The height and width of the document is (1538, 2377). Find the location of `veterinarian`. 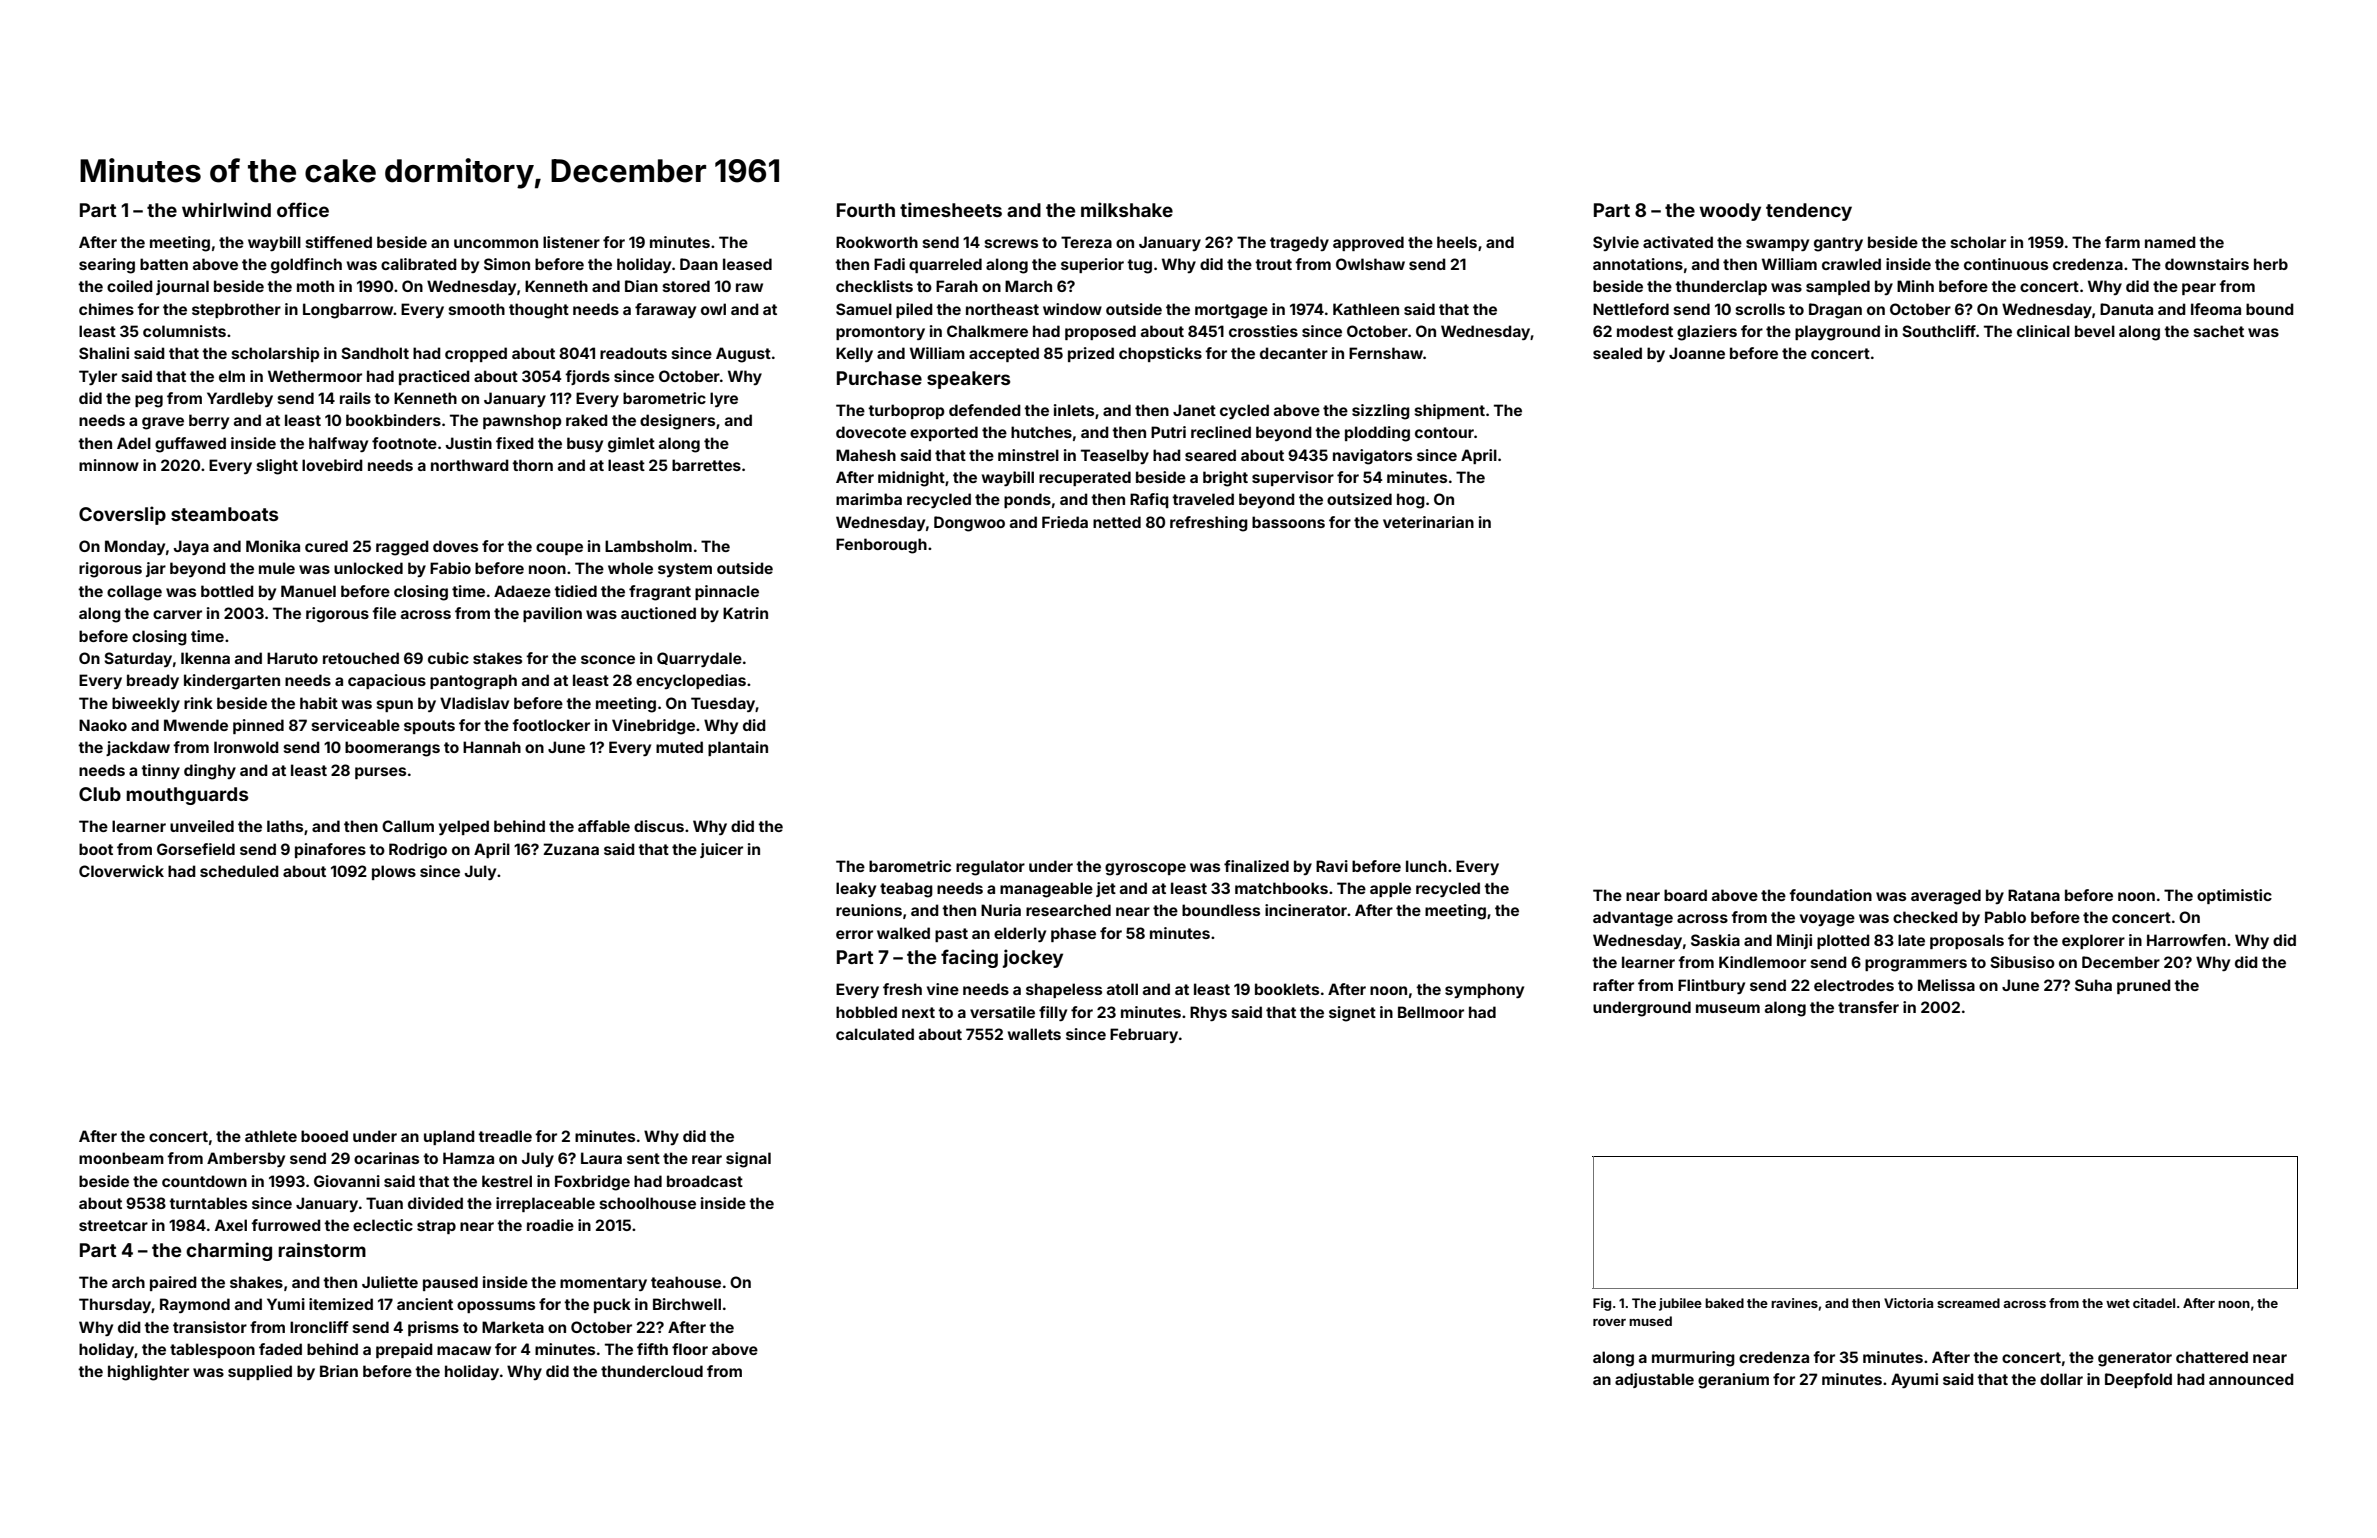

veterinarian is located at coordinates (1428, 522).
